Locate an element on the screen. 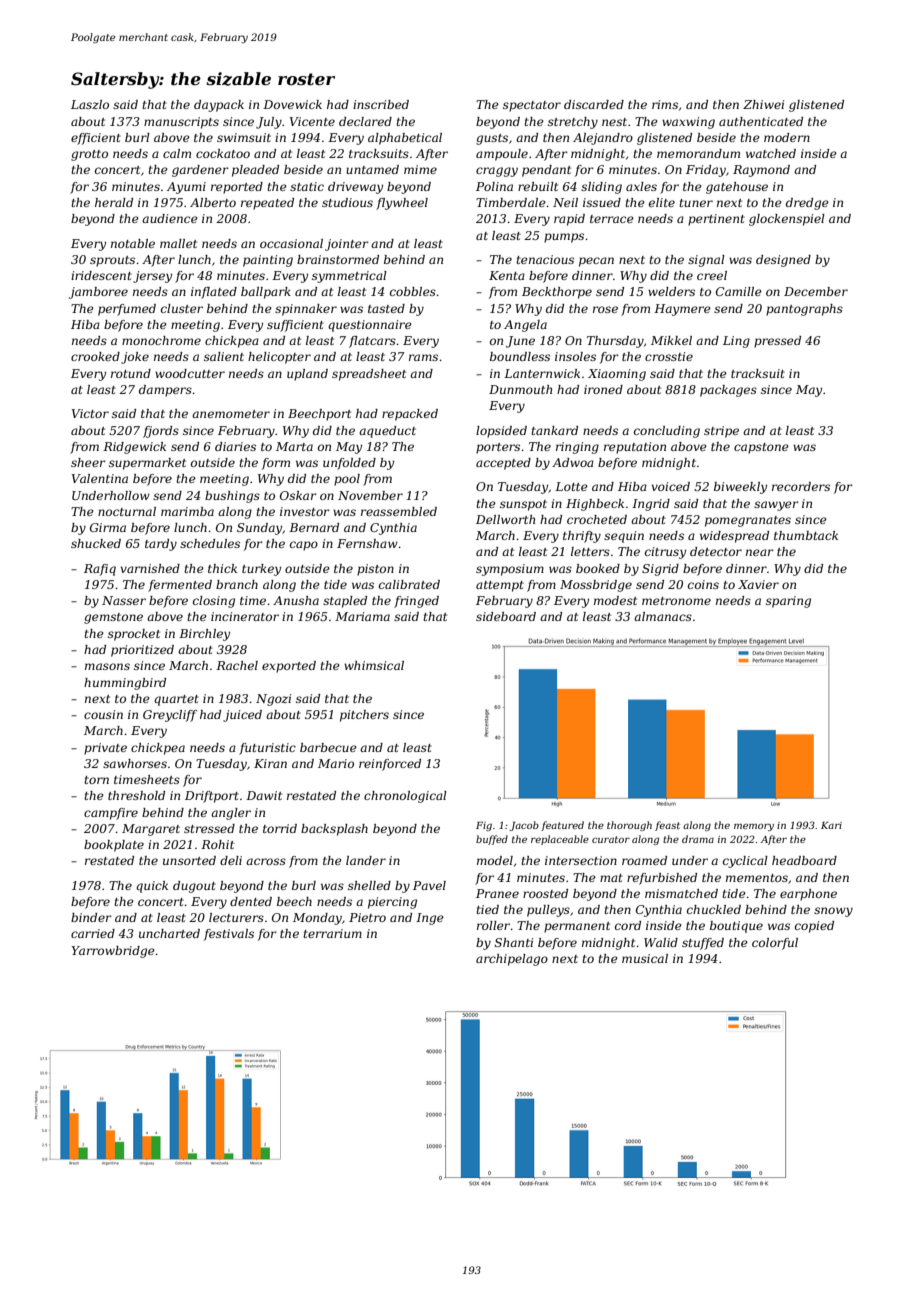 The height and width of the screenshot is (1308, 924). Zhiwei is located at coordinates (763, 104).
